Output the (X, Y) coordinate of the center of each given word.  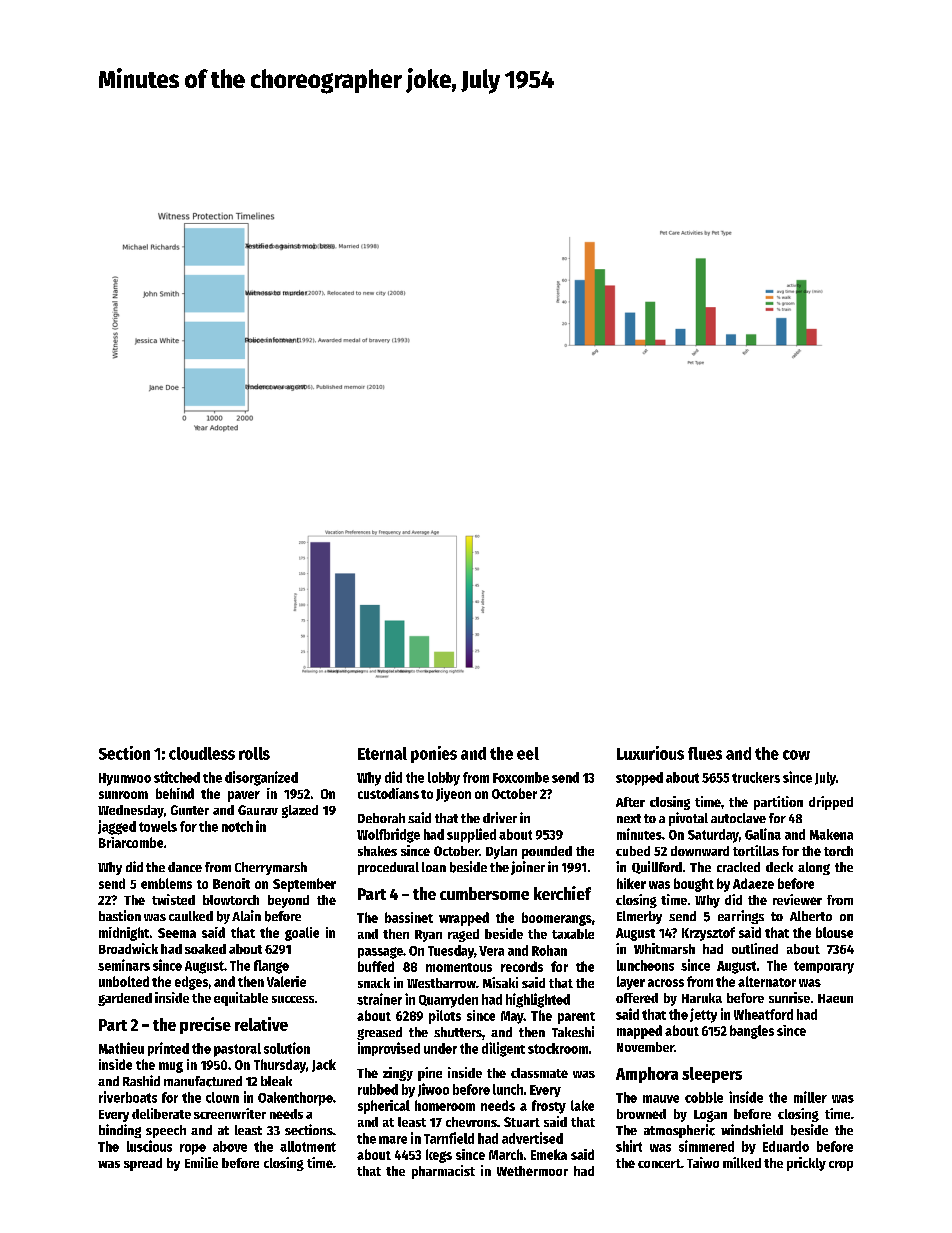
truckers (756, 777)
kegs (439, 1156)
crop (841, 1166)
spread (143, 1164)
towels (158, 826)
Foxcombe (521, 777)
